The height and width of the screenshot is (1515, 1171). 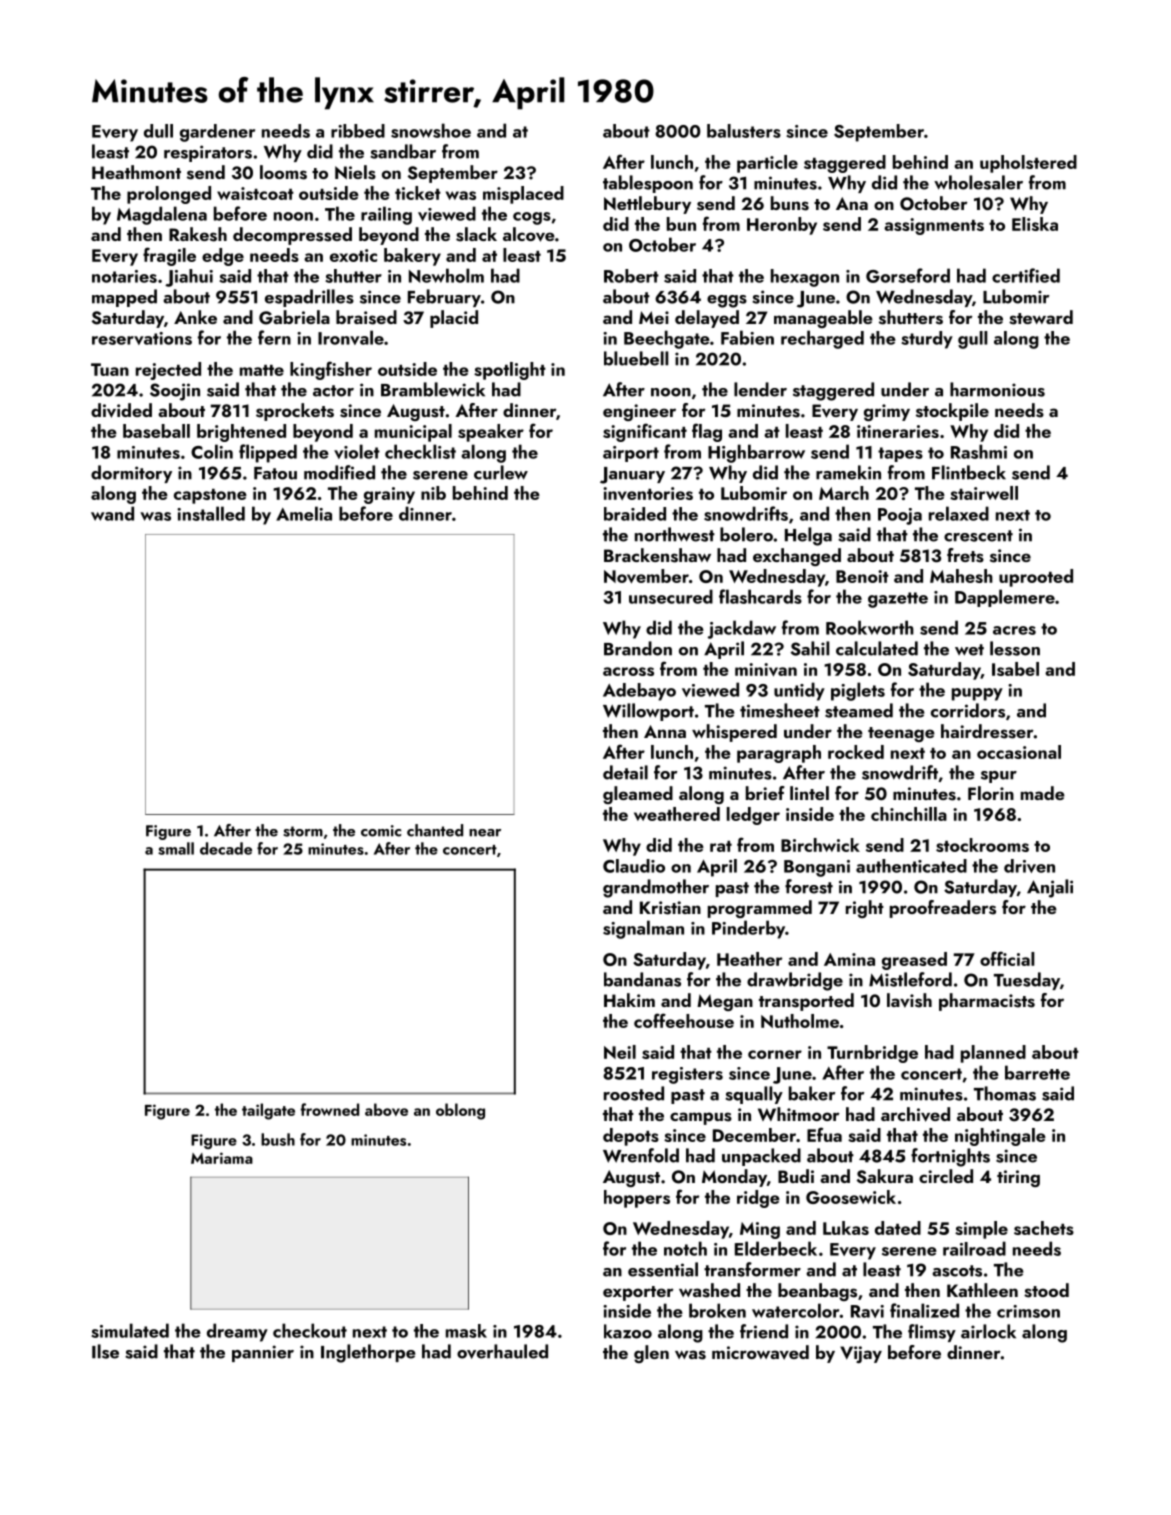 What do you see at coordinates (637, 1199) in the screenshot?
I see `hoppers` at bounding box center [637, 1199].
